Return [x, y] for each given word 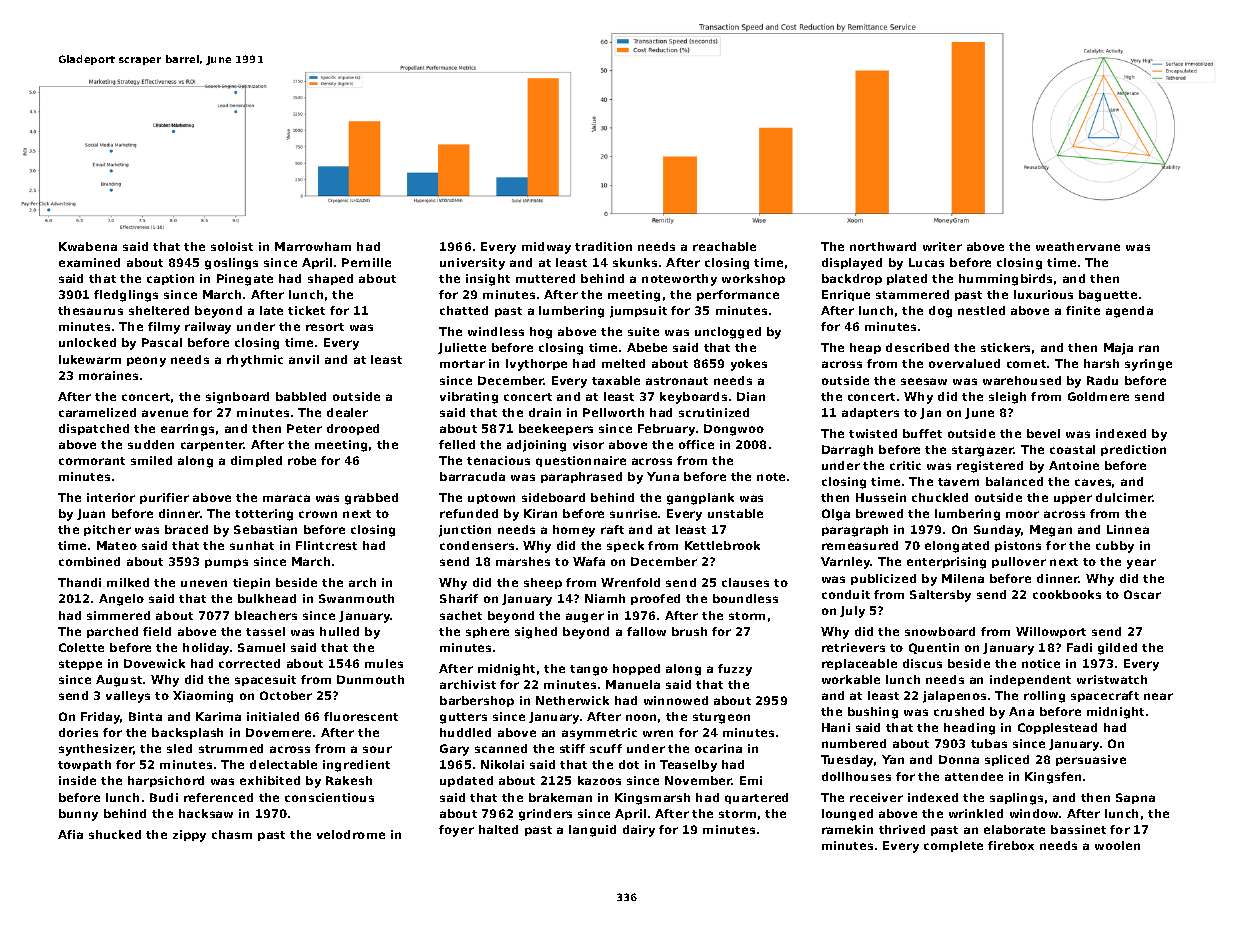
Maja [1118, 349]
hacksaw [206, 813]
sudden [151, 444]
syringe [1148, 365]
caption [170, 279]
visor [588, 444]
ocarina [718, 748]
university [472, 264]
